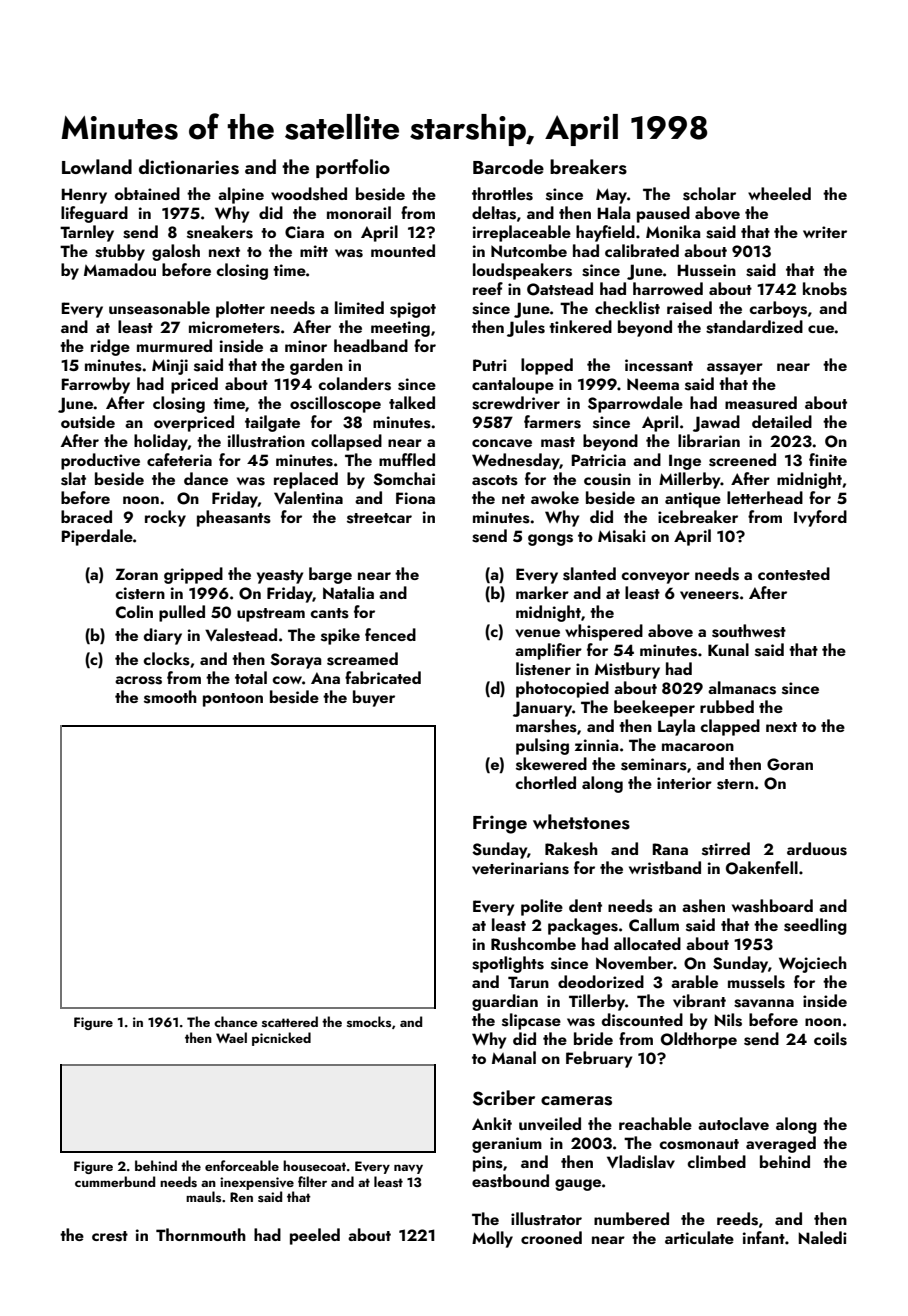 The width and height of the image is (908, 1316). What do you see at coordinates (665, 868) in the image?
I see `wristband` at bounding box center [665, 868].
